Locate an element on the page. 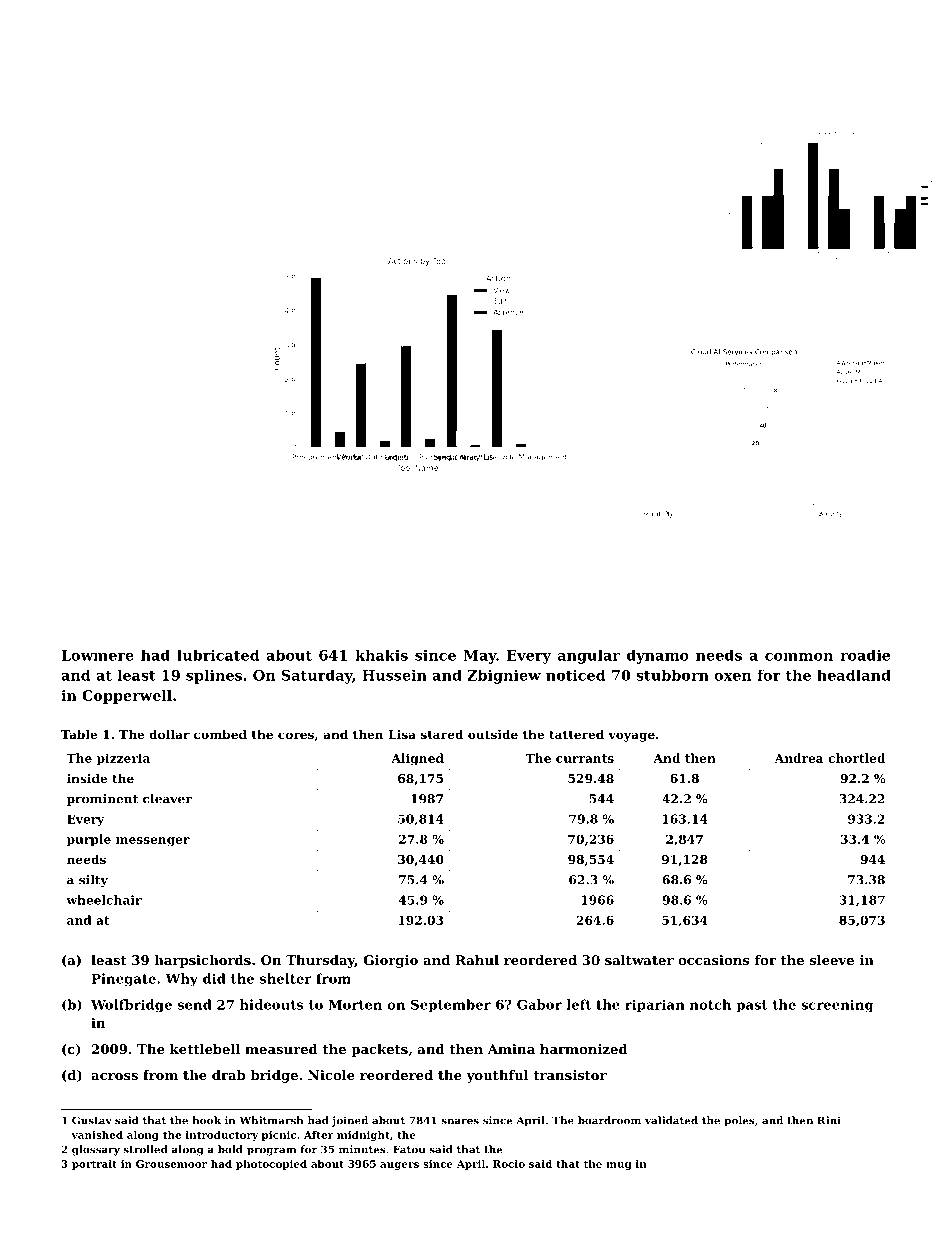 Image resolution: width=952 pixels, height=1233 pixels. portrait is located at coordinates (94, 1165).
